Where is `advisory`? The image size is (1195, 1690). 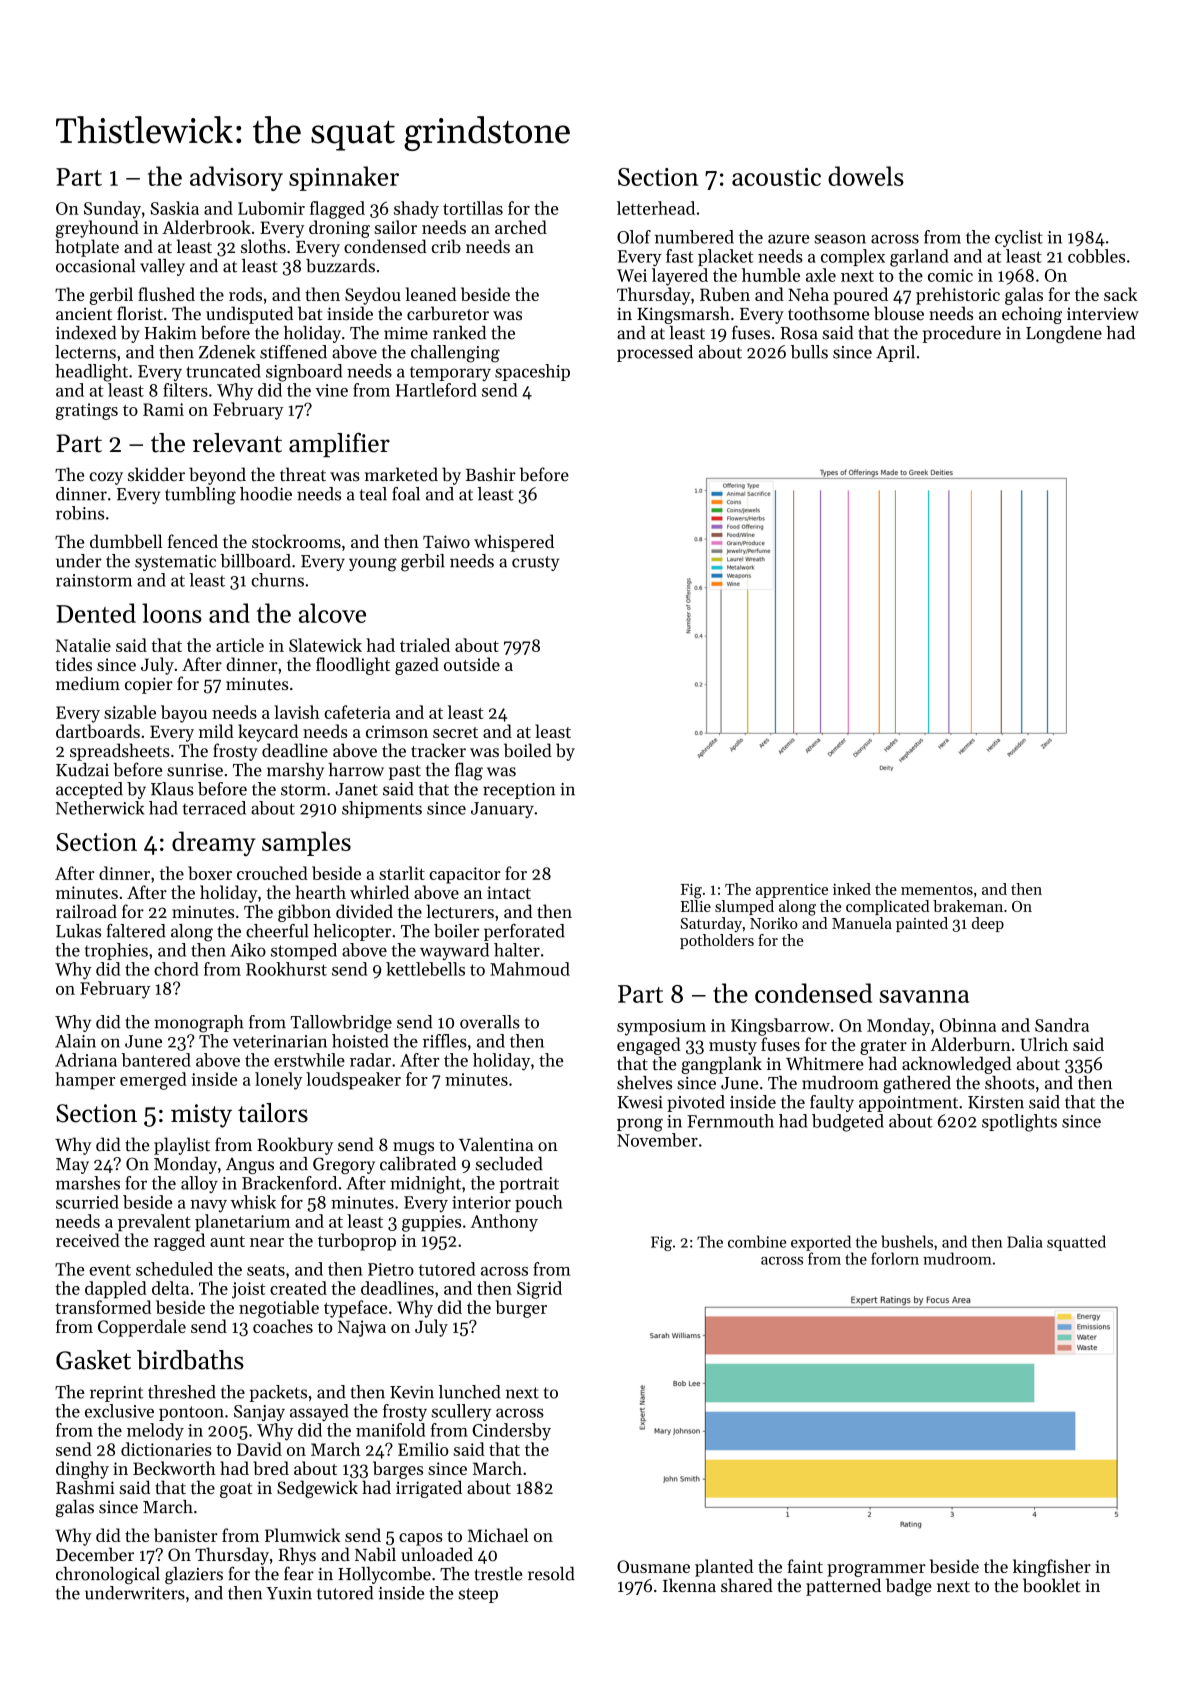
advisory is located at coordinates (236, 178).
